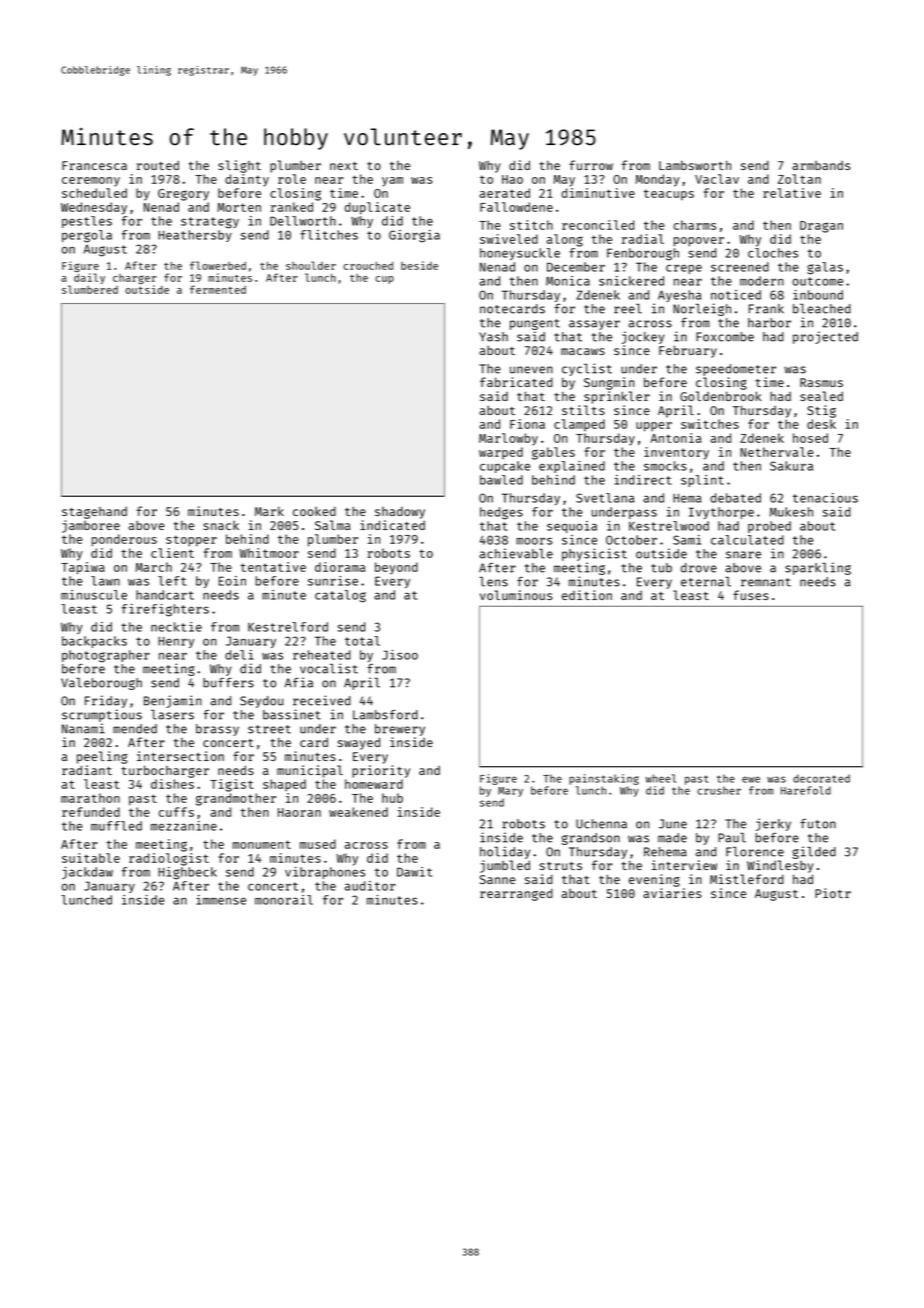  What do you see at coordinates (572, 527) in the screenshot?
I see `sequoia` at bounding box center [572, 527].
